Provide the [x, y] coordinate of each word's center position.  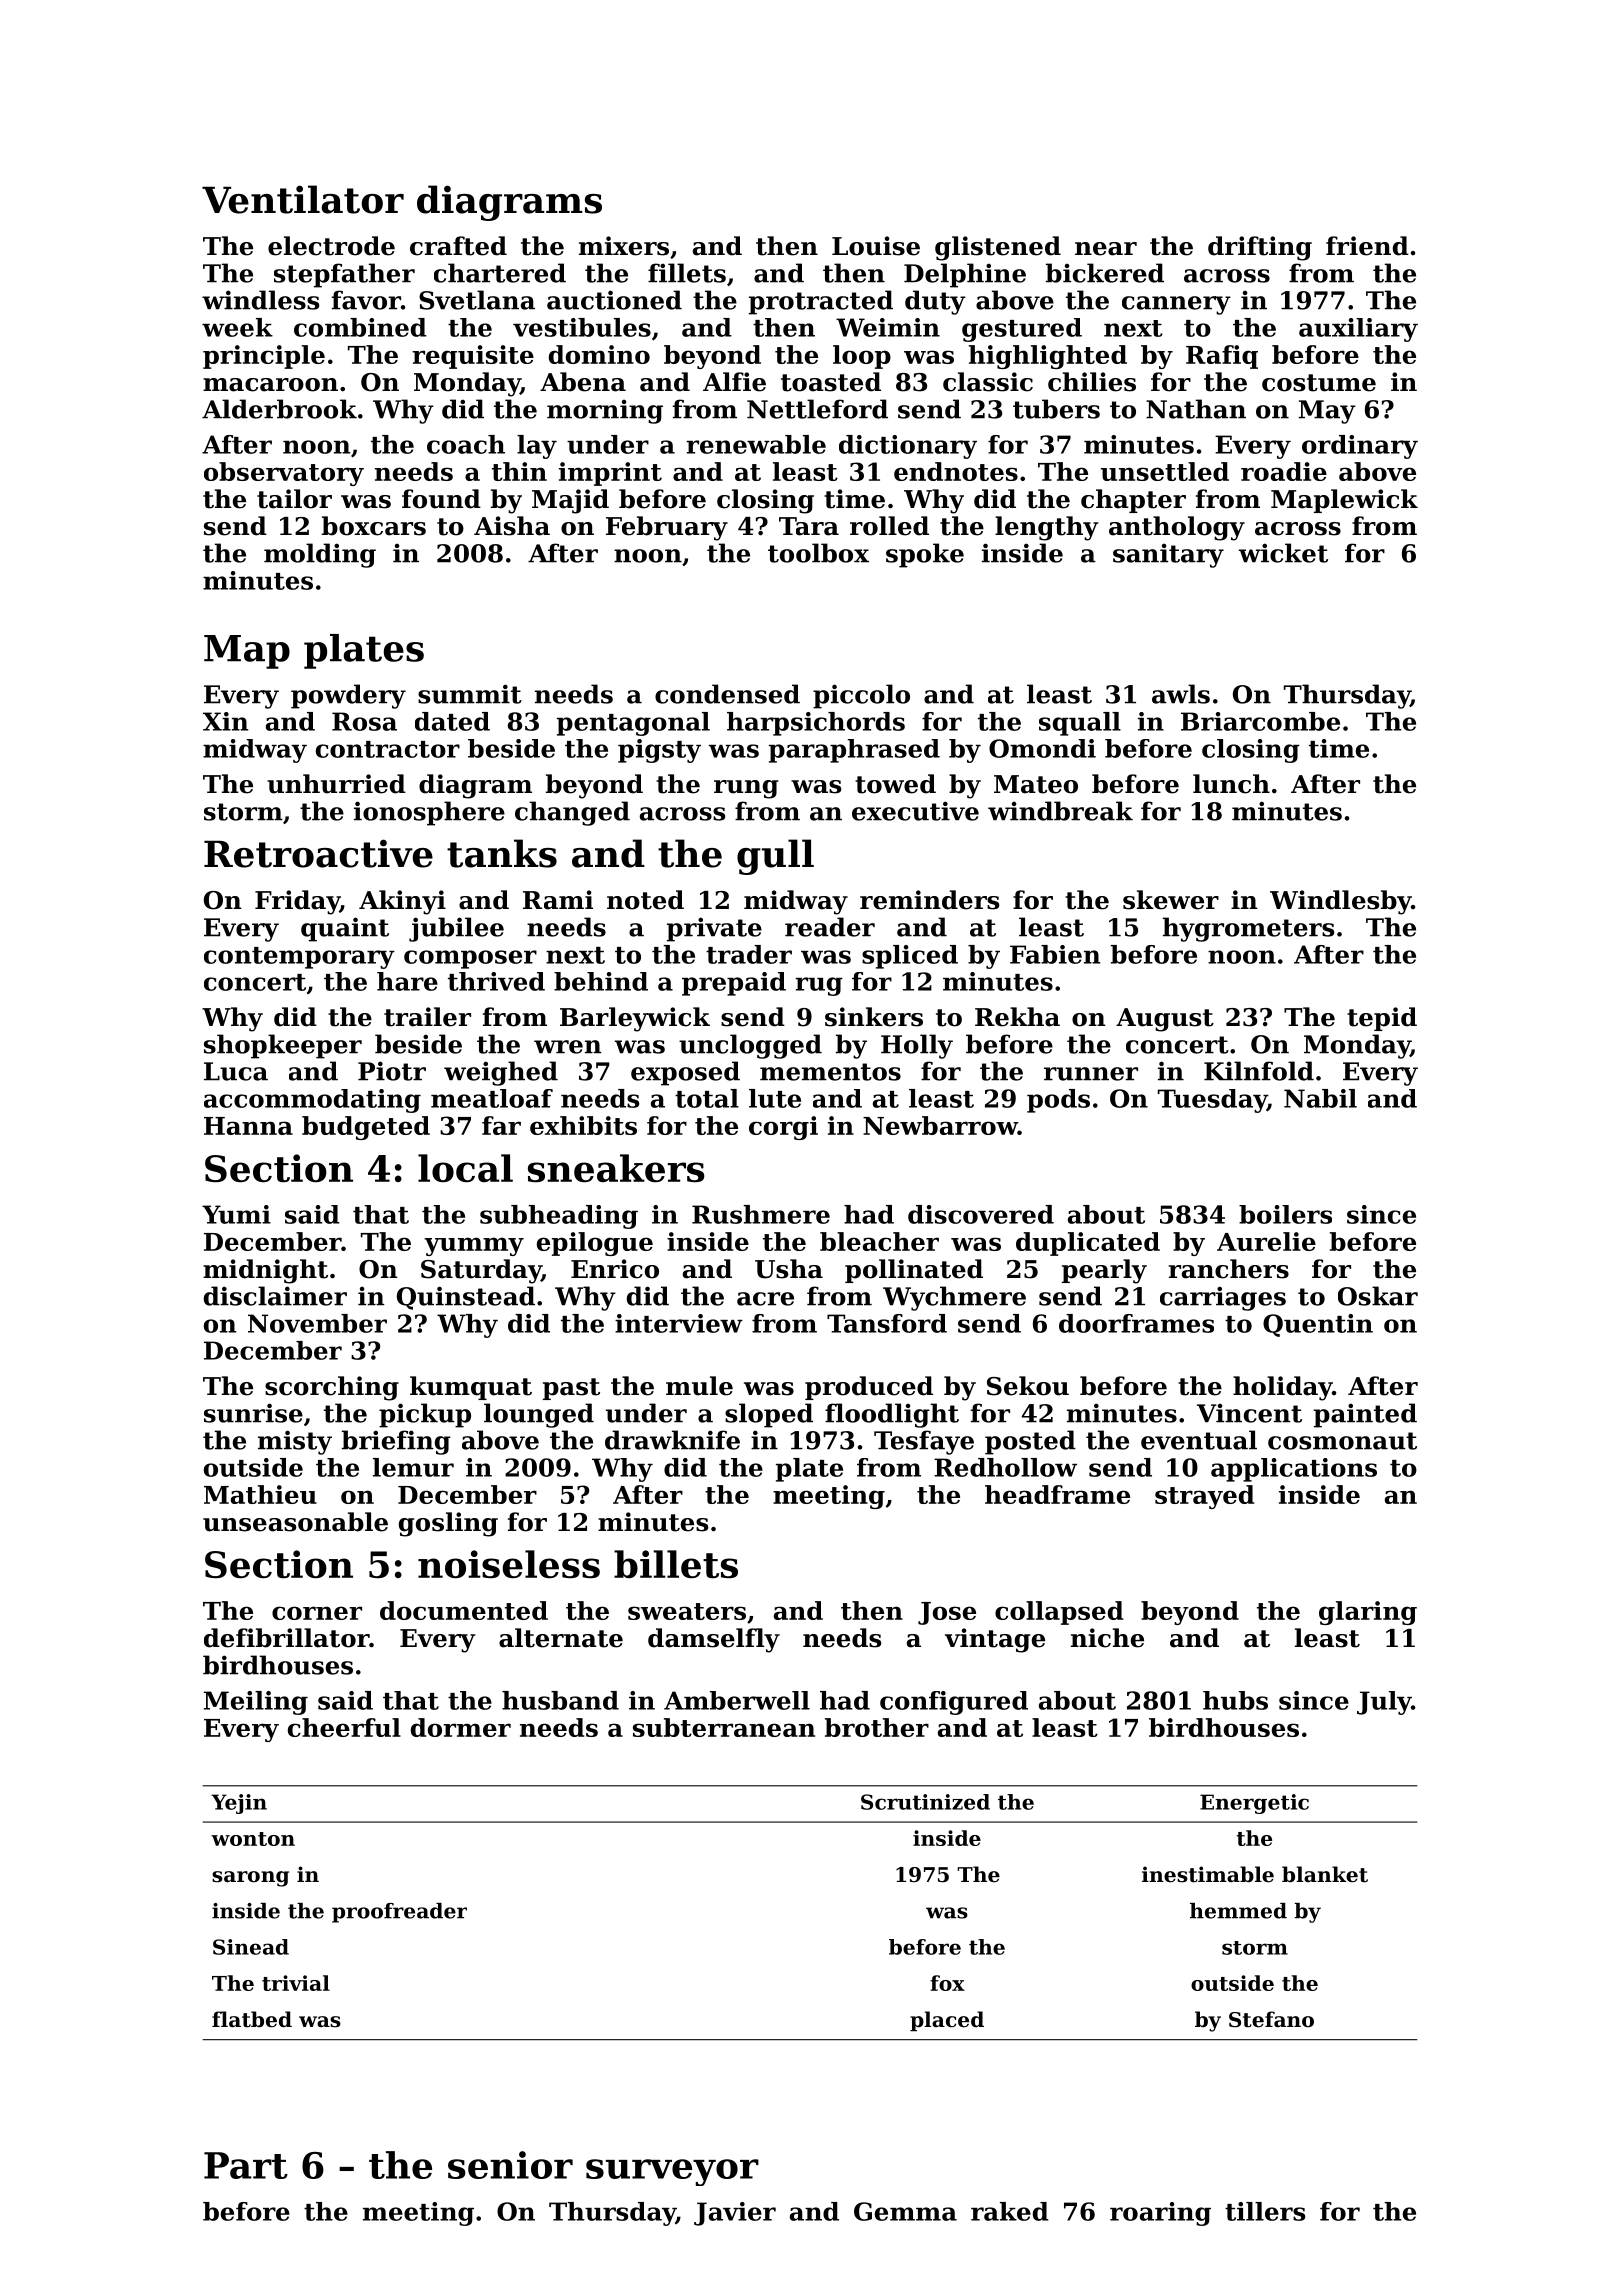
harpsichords [816, 724]
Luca [236, 1071]
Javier [735, 2214]
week [237, 327]
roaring [1160, 2214]
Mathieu [260, 1494]
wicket [1283, 553]
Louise [876, 246]
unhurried [336, 784]
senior [510, 2165]
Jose [947, 1613]
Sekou [1028, 1386]
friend [1367, 246]
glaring [1368, 1613]
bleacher [879, 1241]
